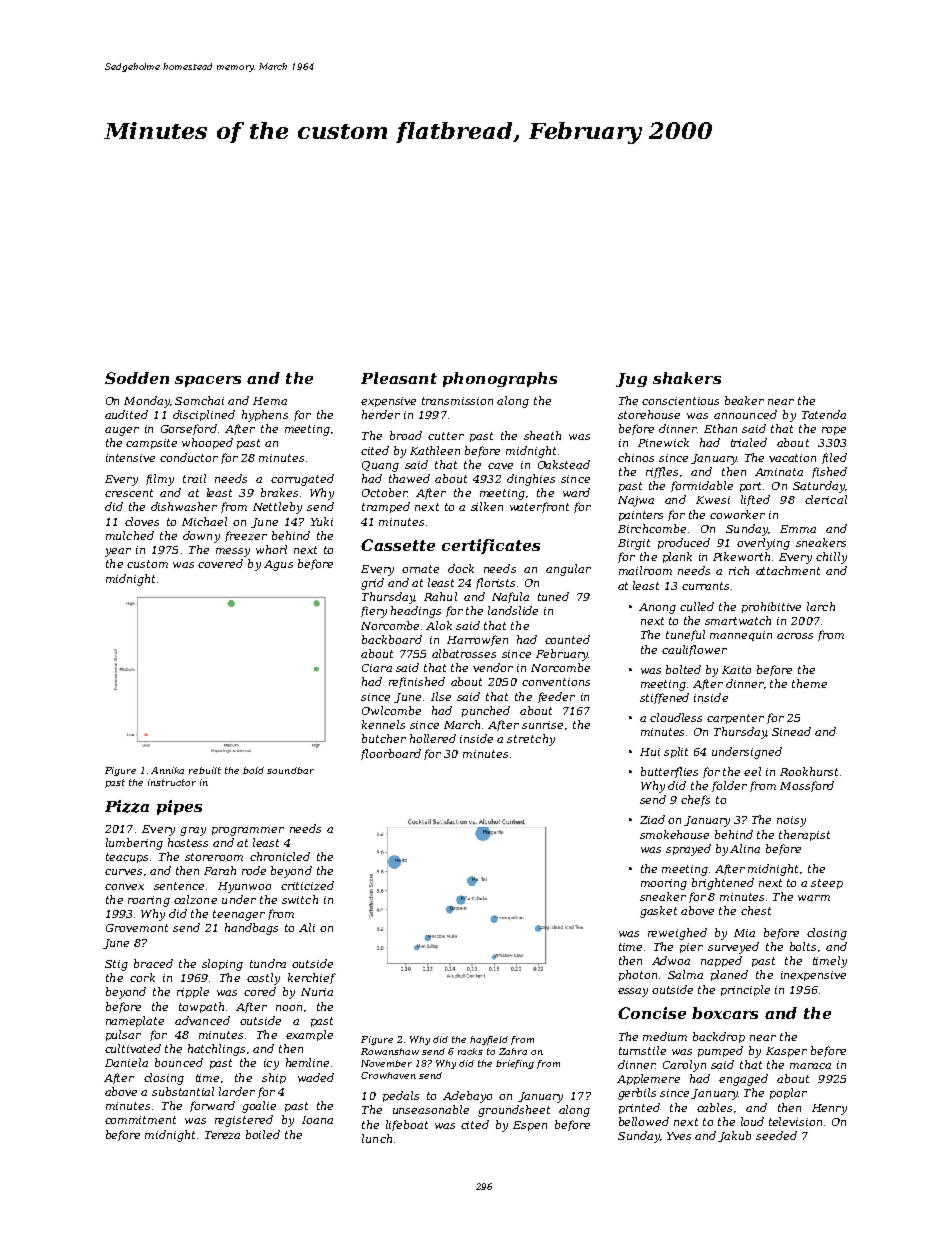 This page has width=952, height=1233. Describe the element at coordinates (752, 771) in the page. I see `eel` at that location.
